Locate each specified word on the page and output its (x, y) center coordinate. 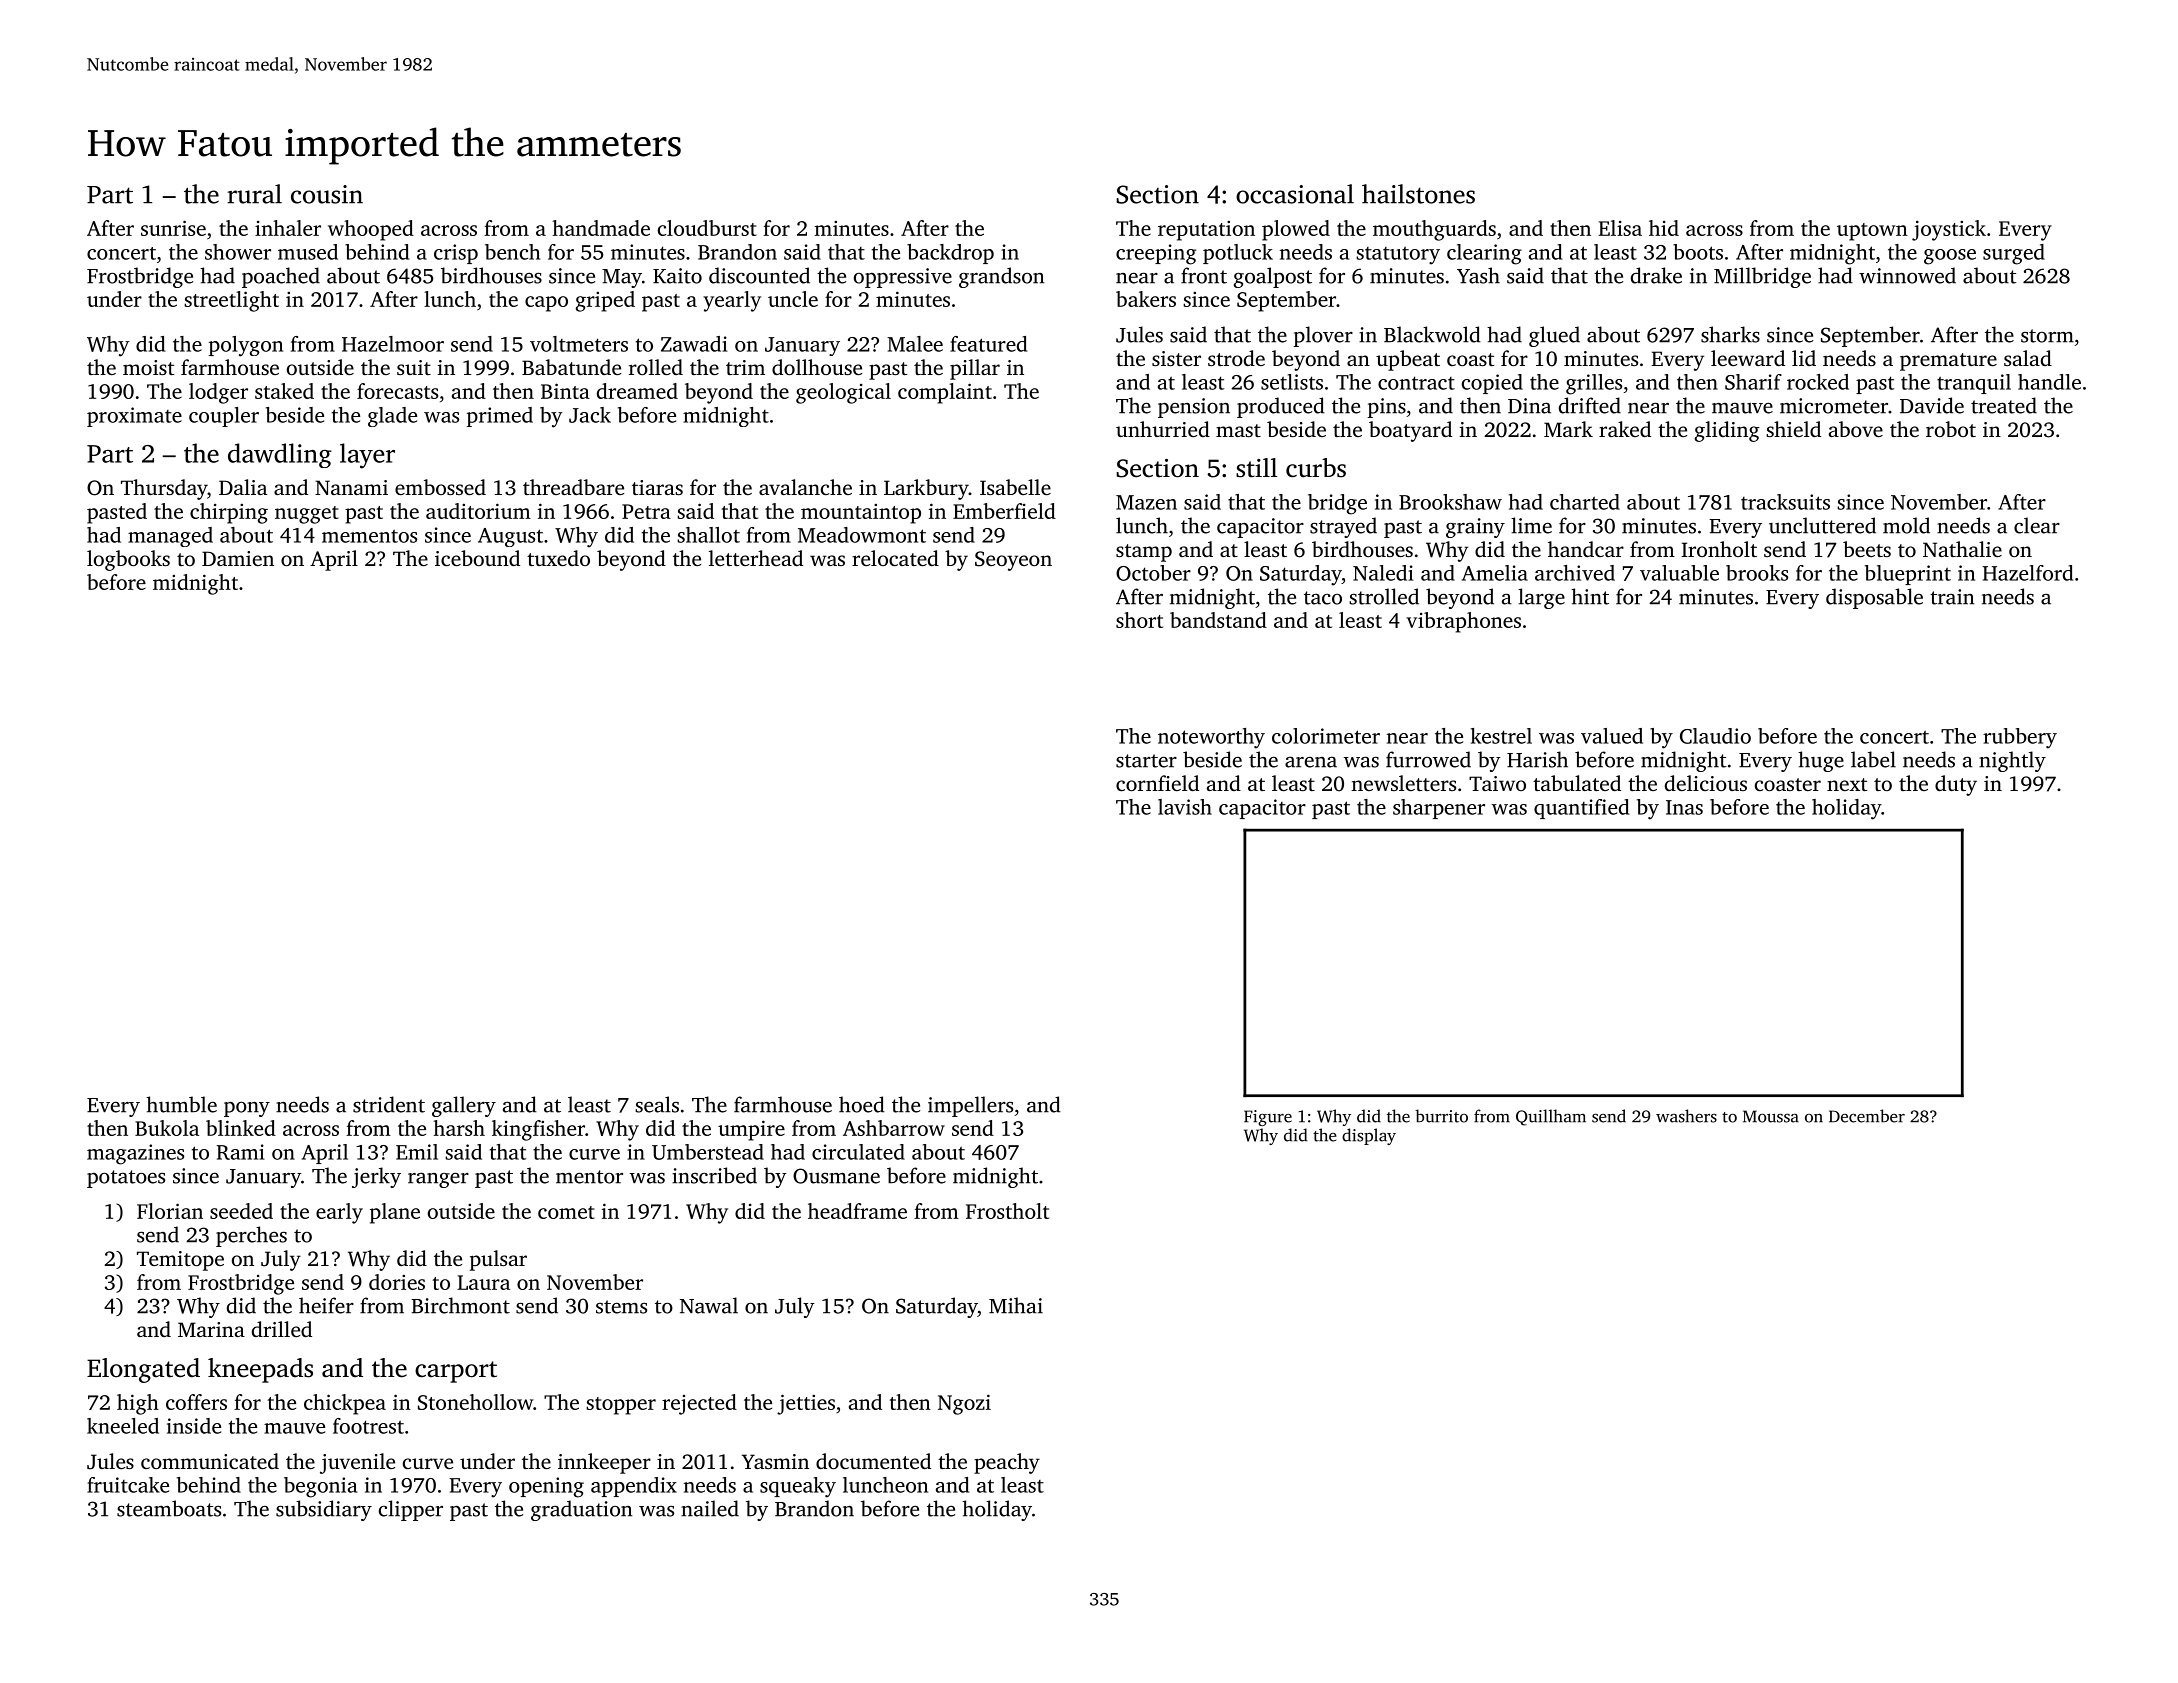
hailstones (1418, 194)
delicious (1706, 783)
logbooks (128, 560)
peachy (1007, 1463)
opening (546, 1487)
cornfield (1157, 783)
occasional (1295, 194)
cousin (327, 194)
